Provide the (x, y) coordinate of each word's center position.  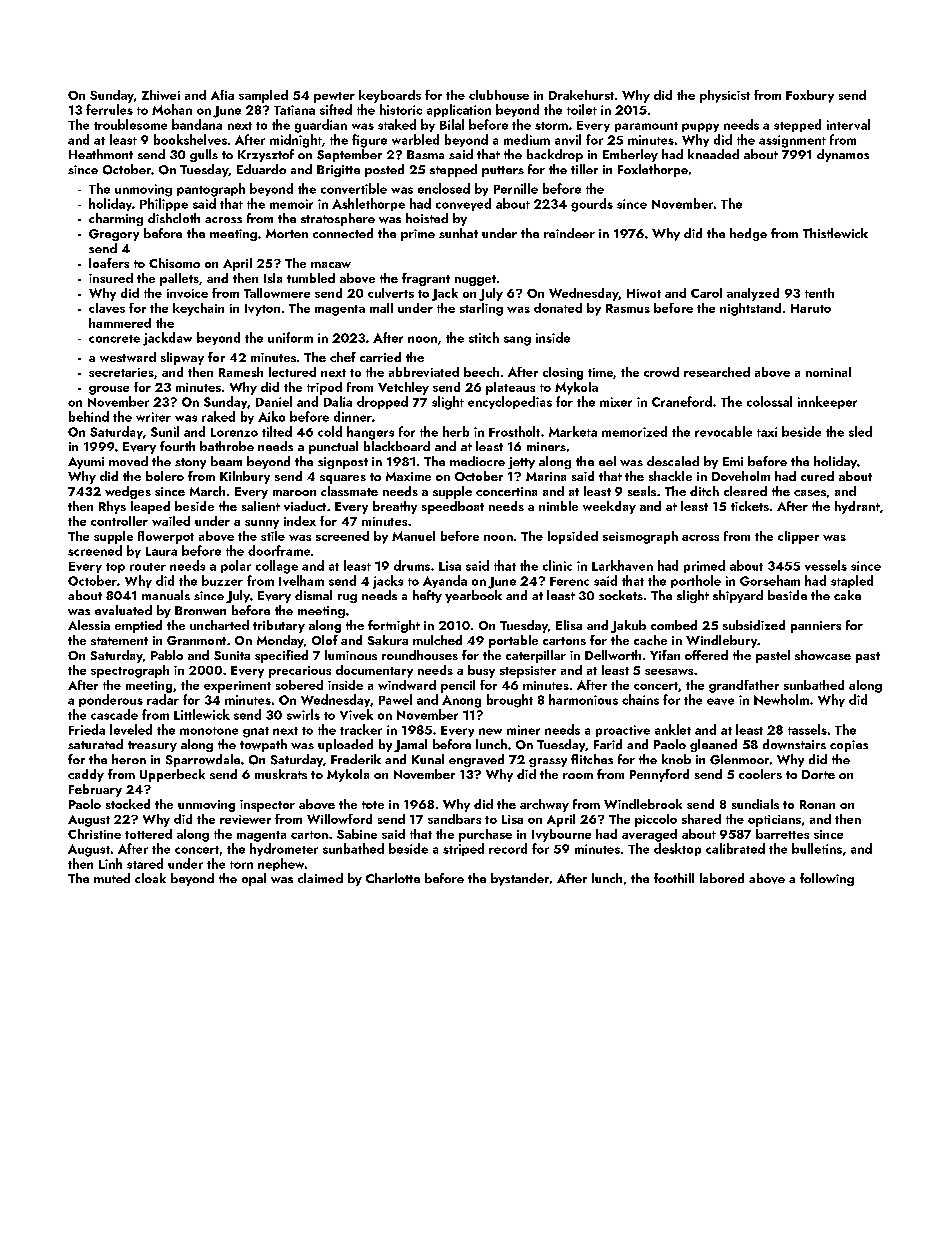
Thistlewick (835, 233)
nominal (828, 372)
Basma (425, 154)
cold (330, 431)
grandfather (744, 686)
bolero (165, 476)
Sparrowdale (203, 760)
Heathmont (101, 154)
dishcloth (174, 218)
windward (407, 685)
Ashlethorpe (368, 204)
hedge (748, 234)
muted (112, 878)
